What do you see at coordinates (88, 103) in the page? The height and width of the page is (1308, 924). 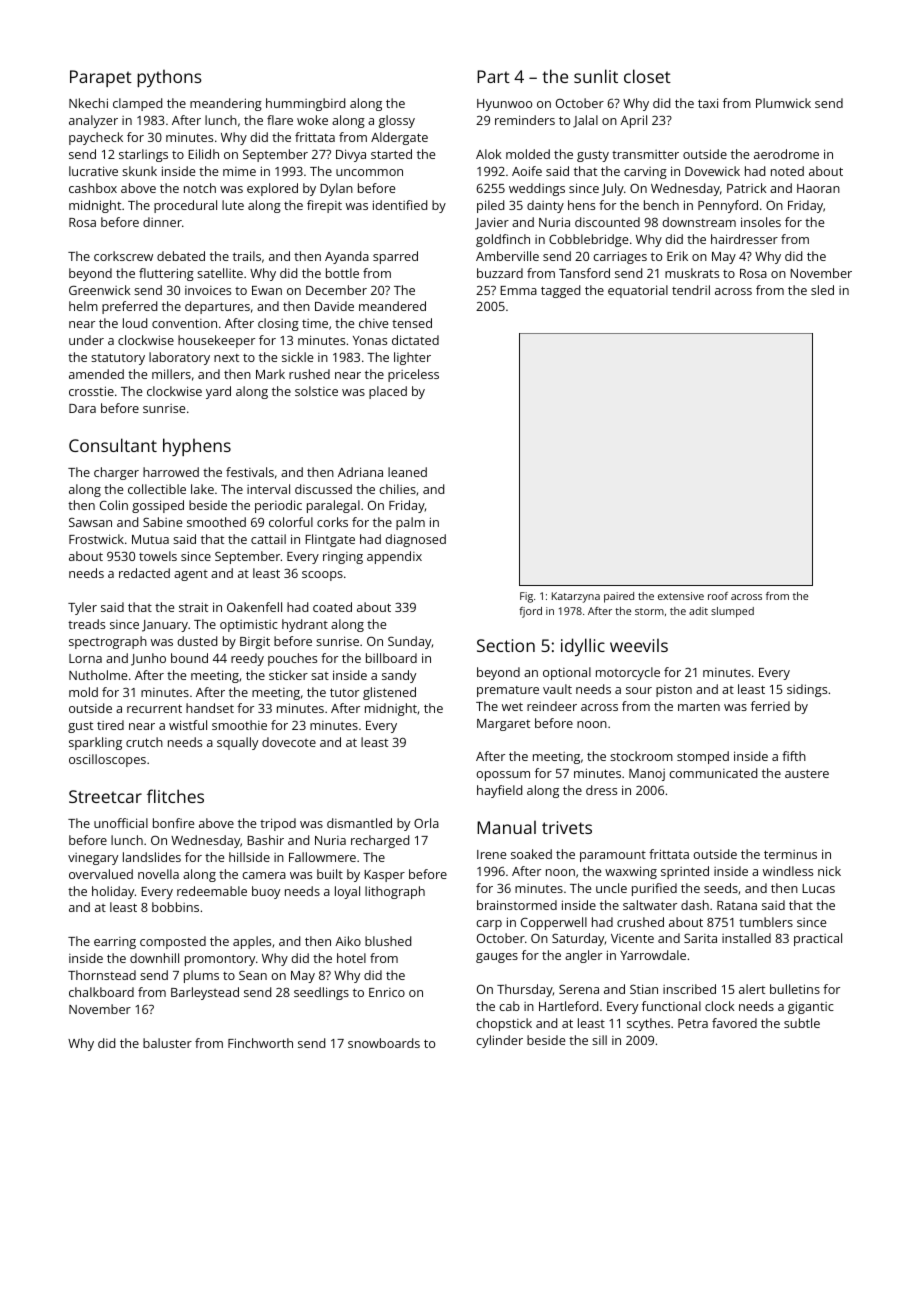 I see `Nkechi` at bounding box center [88, 103].
